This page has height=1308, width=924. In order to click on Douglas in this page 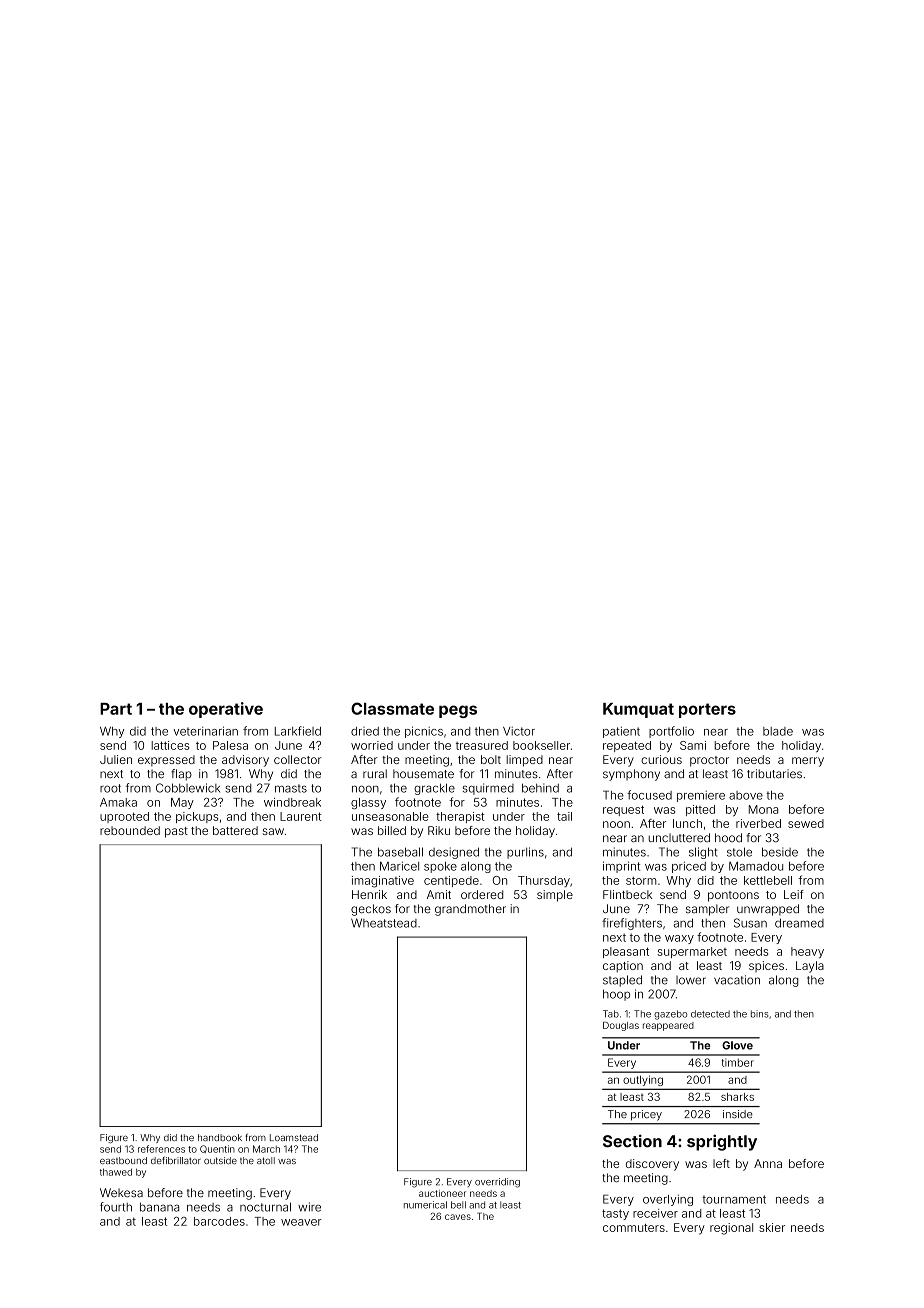, I will do `click(621, 1026)`.
